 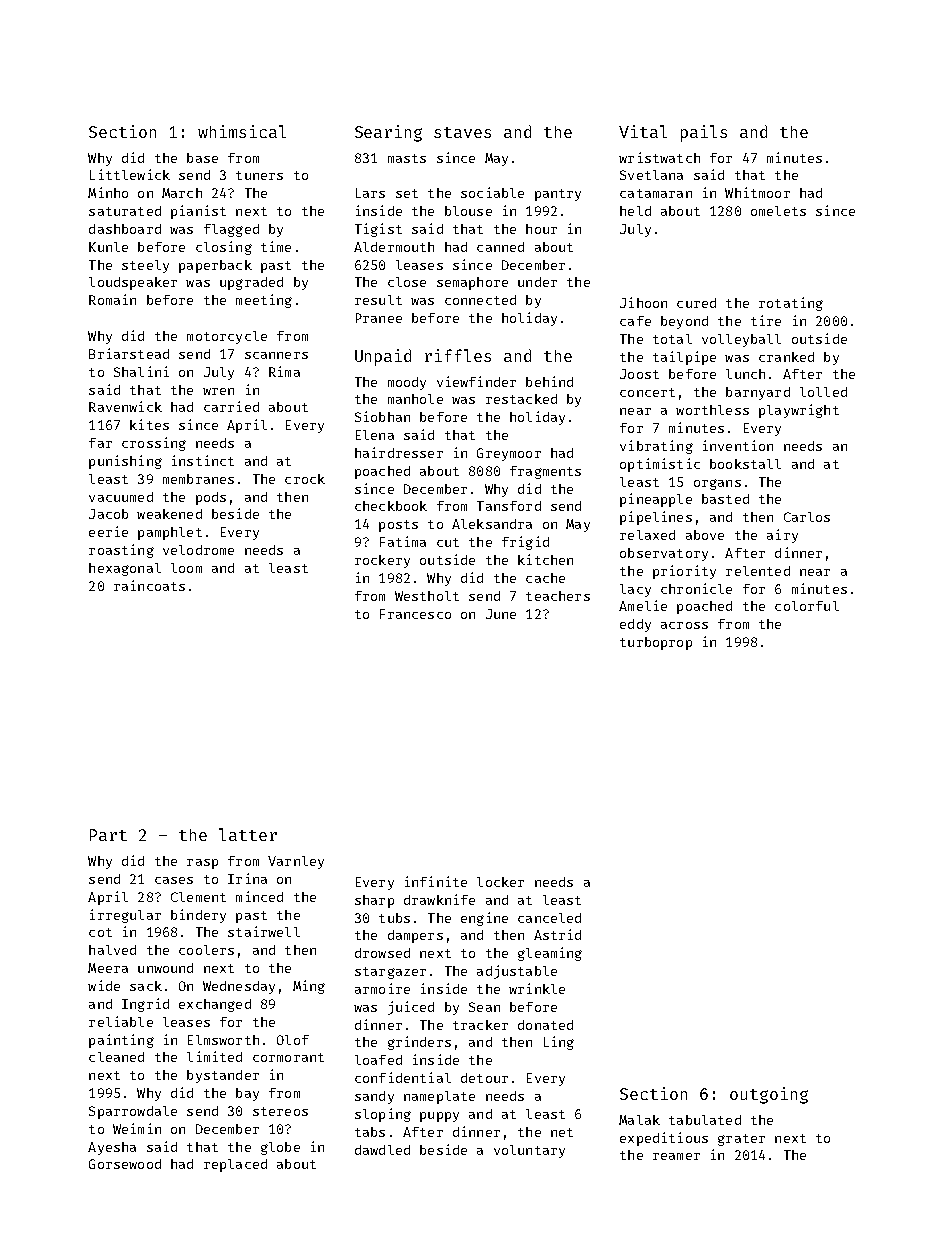 What do you see at coordinates (480, 300) in the screenshot?
I see `connected` at bounding box center [480, 300].
